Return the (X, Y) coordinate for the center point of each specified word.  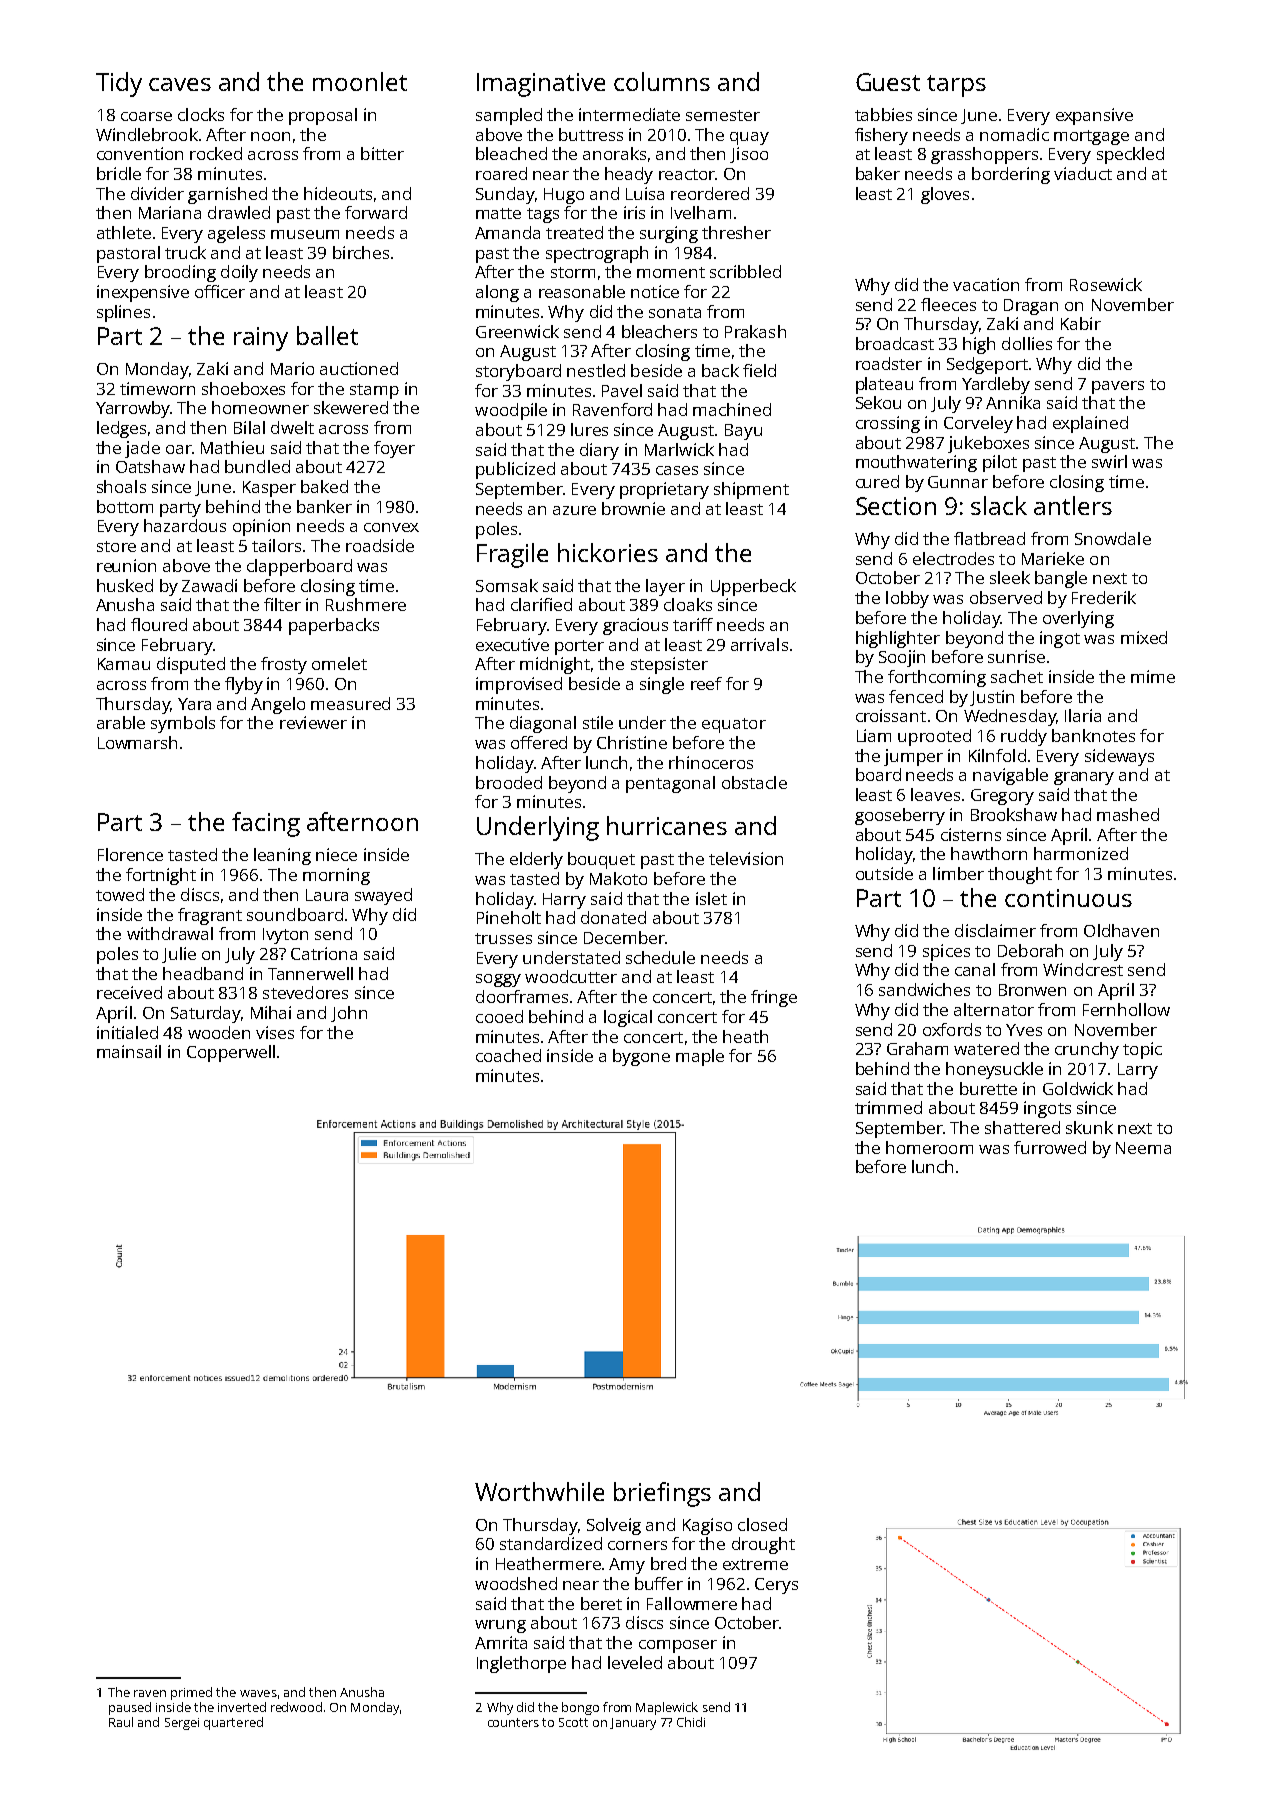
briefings (662, 1494)
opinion (261, 527)
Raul (121, 1722)
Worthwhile (539, 1491)
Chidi (691, 1722)
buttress (591, 134)
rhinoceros (711, 762)
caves (180, 84)
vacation (986, 284)
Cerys (776, 1586)
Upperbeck (753, 587)
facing (266, 824)
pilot (1000, 463)
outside (884, 873)
